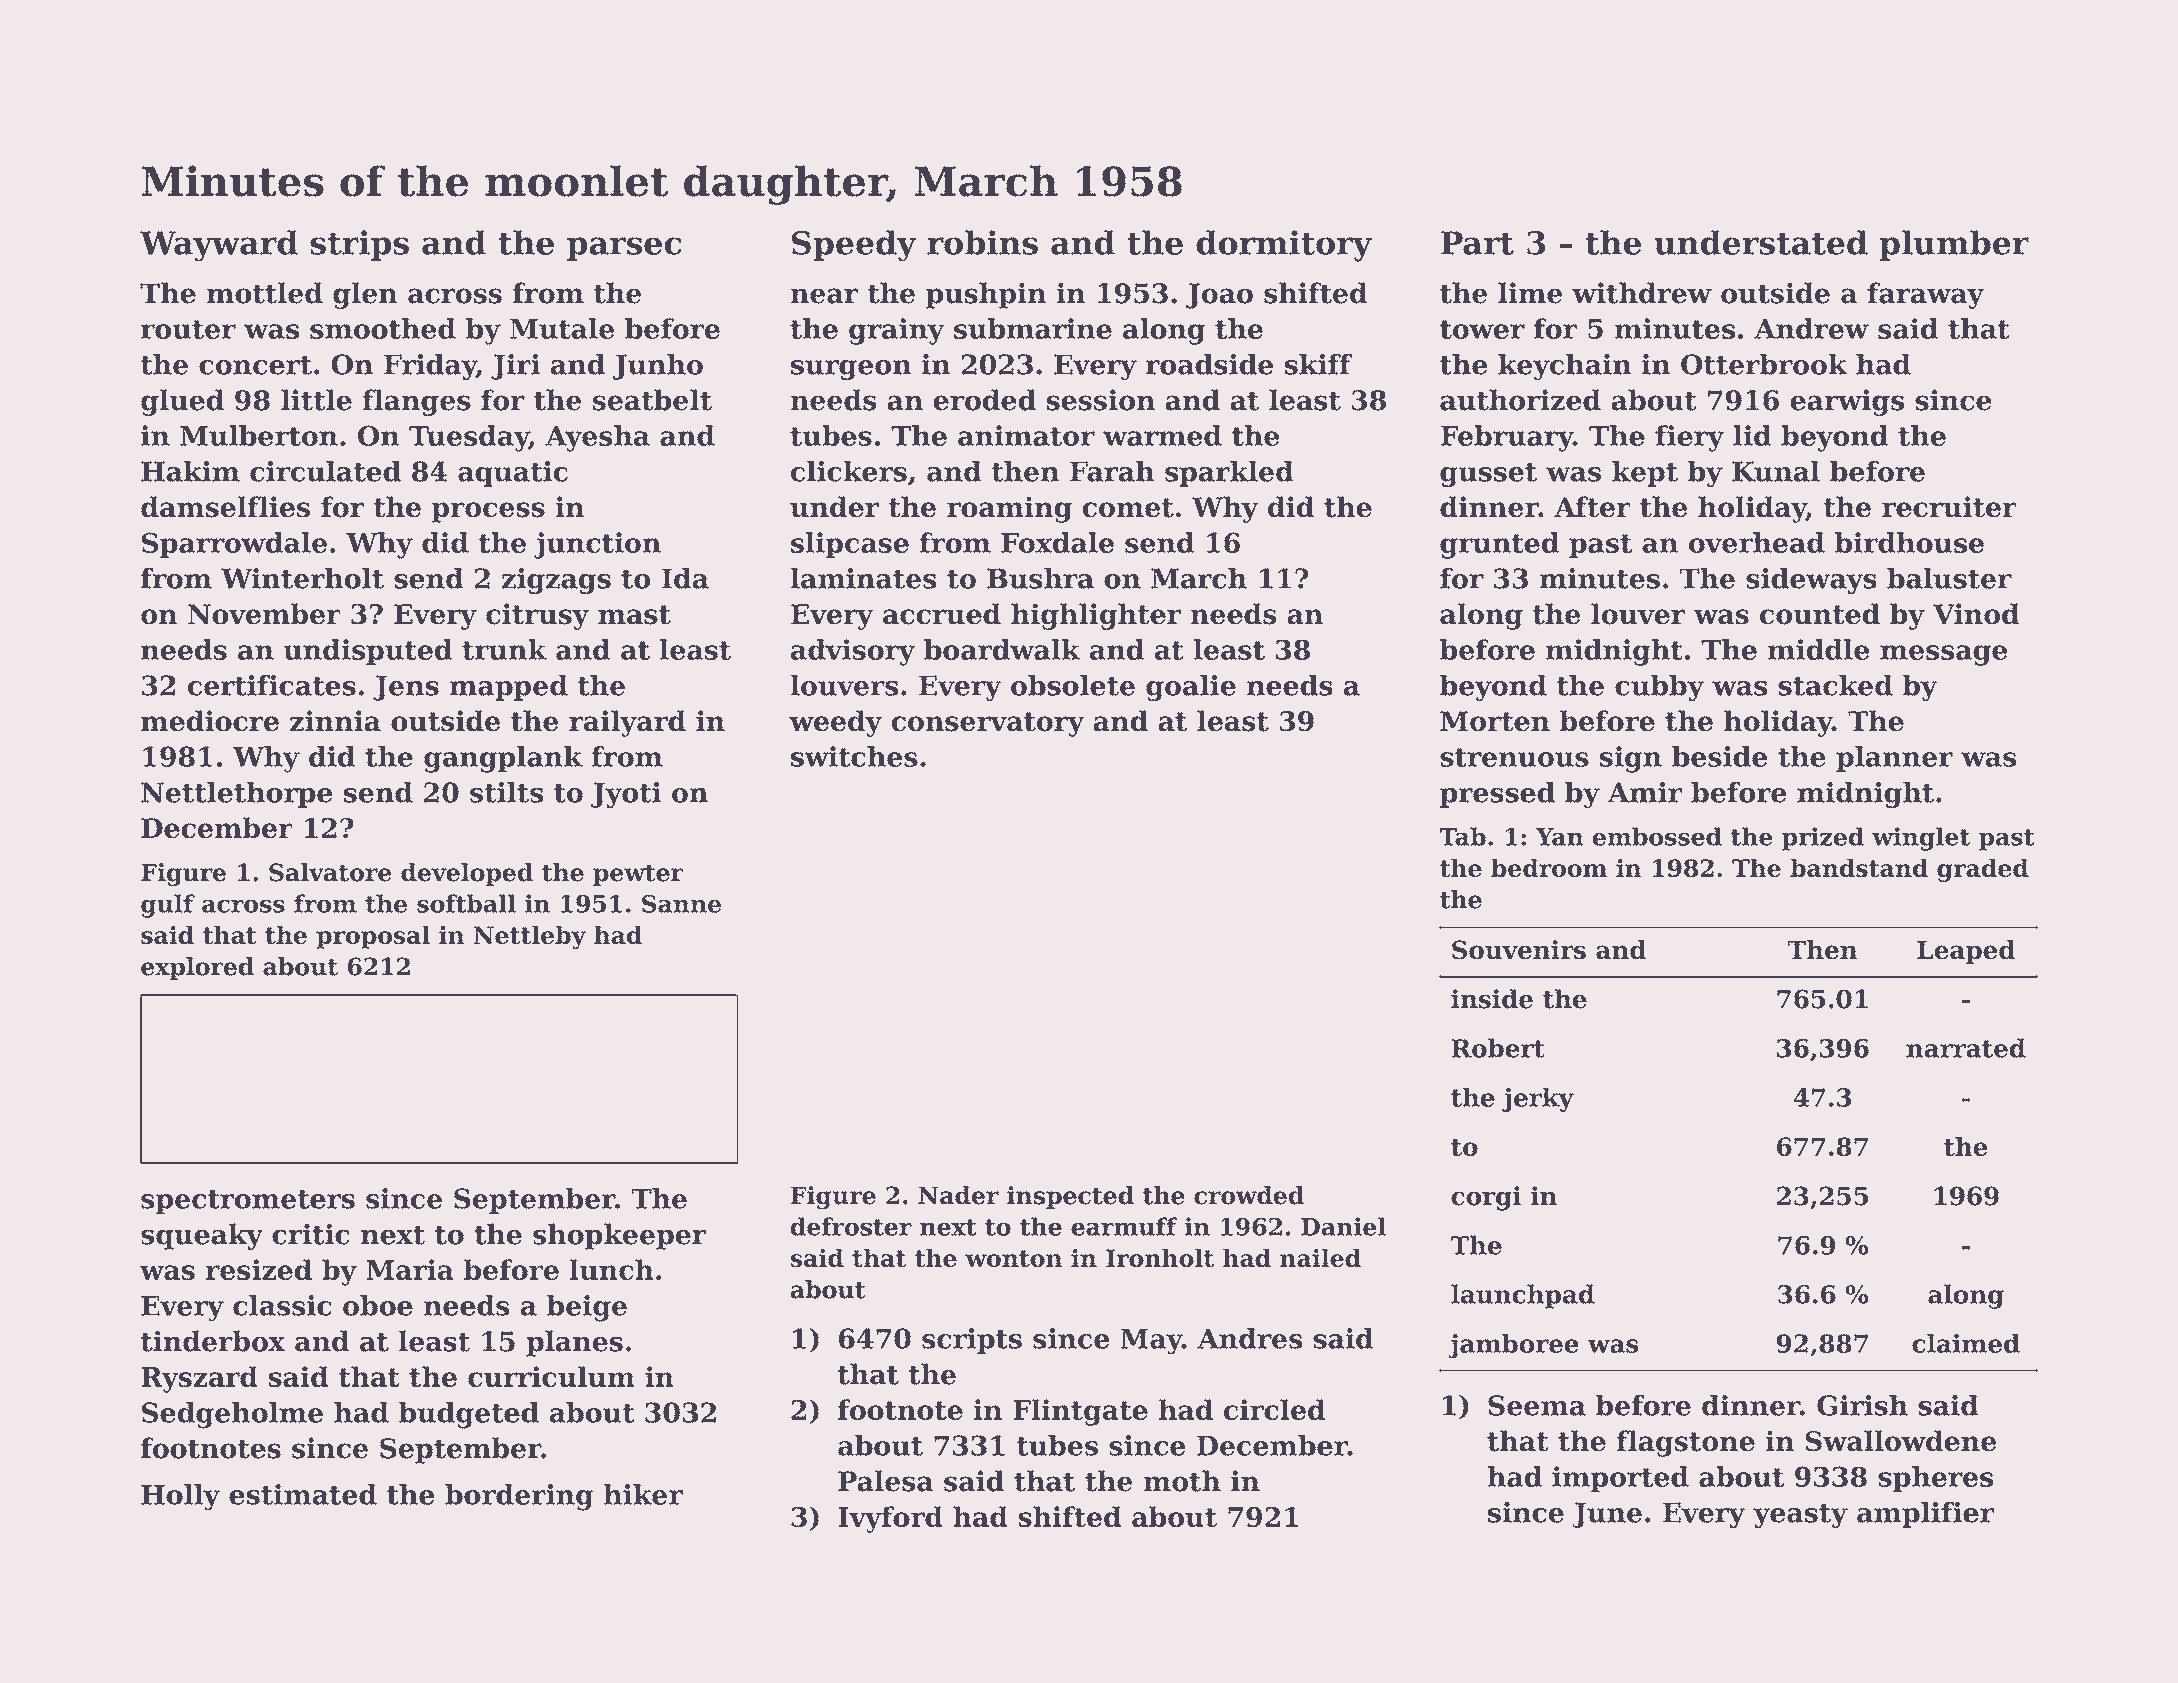  I want to click on switches, so click(854, 756).
